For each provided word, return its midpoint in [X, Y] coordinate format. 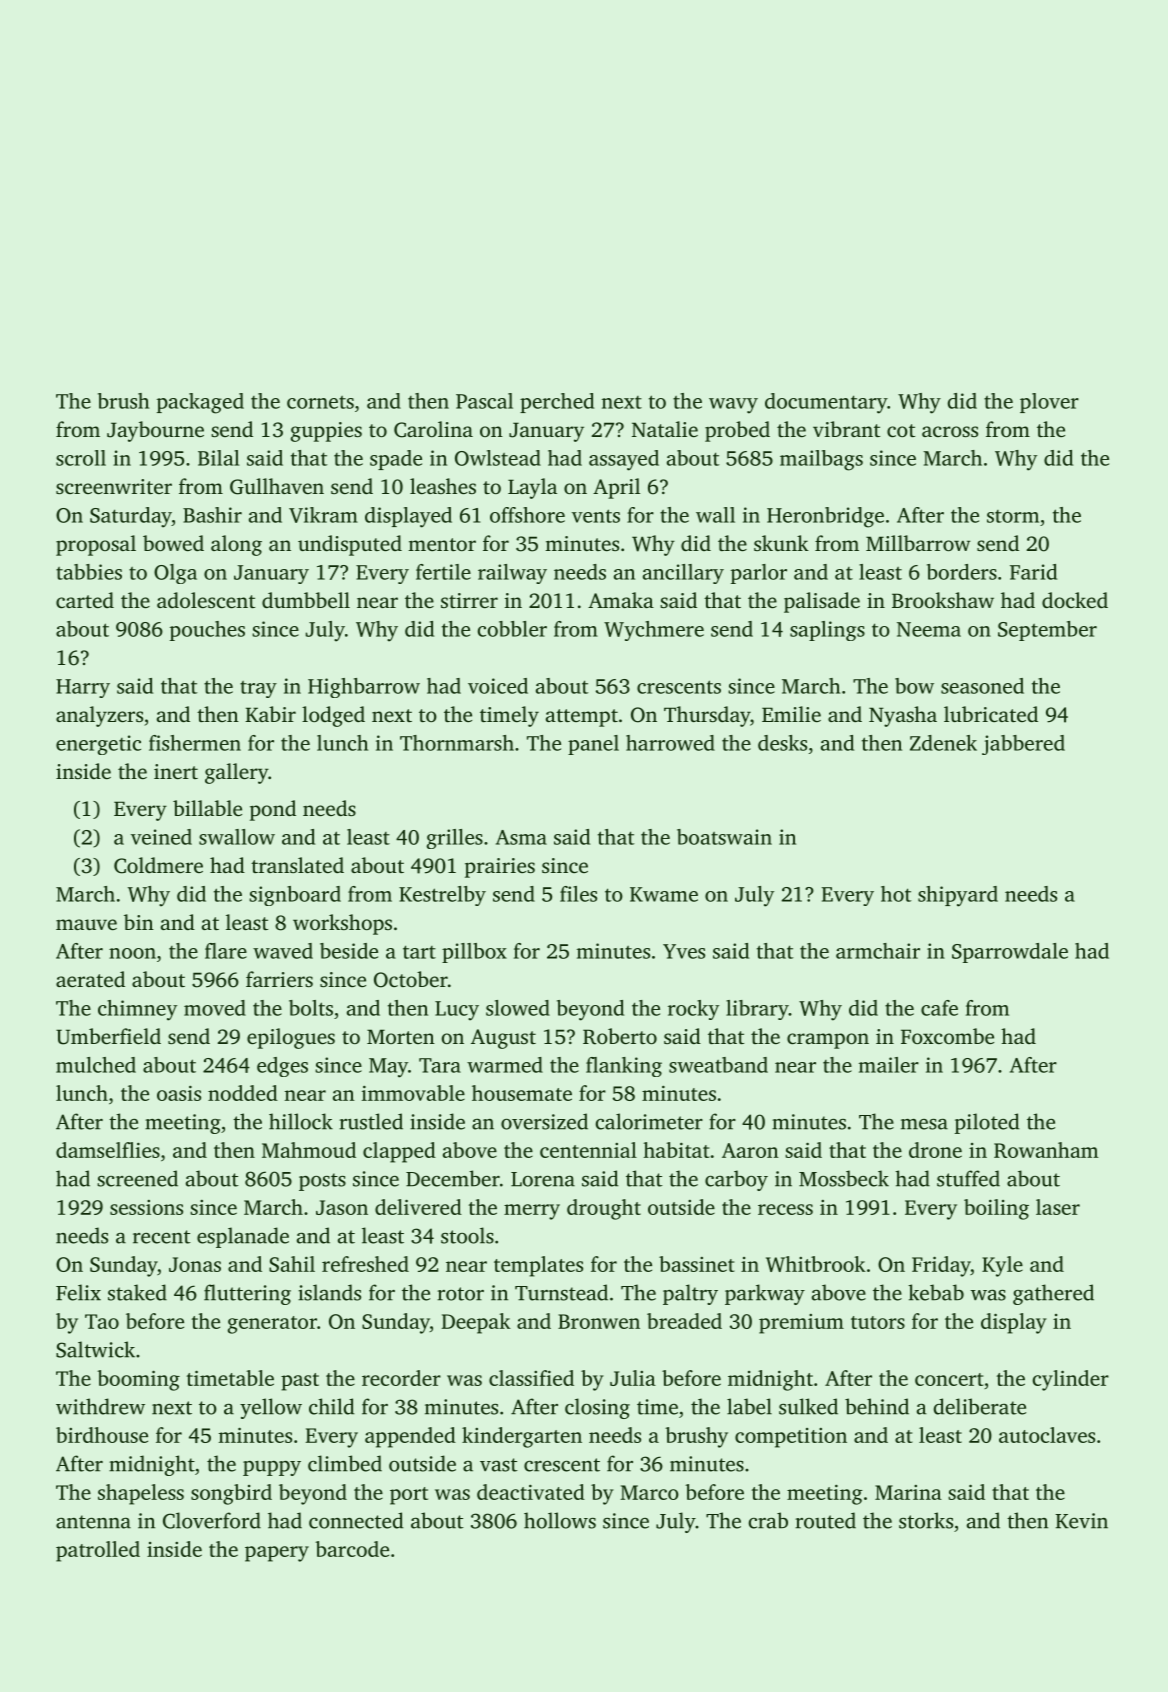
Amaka [621, 600]
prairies [500, 868]
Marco [649, 1492]
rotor [460, 1294]
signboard [295, 896]
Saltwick [95, 1349]
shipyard [958, 896]
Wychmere [654, 631]
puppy [272, 1468]
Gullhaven [277, 486]
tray [258, 689]
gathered [1053, 1294]
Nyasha [903, 716]
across [950, 431]
